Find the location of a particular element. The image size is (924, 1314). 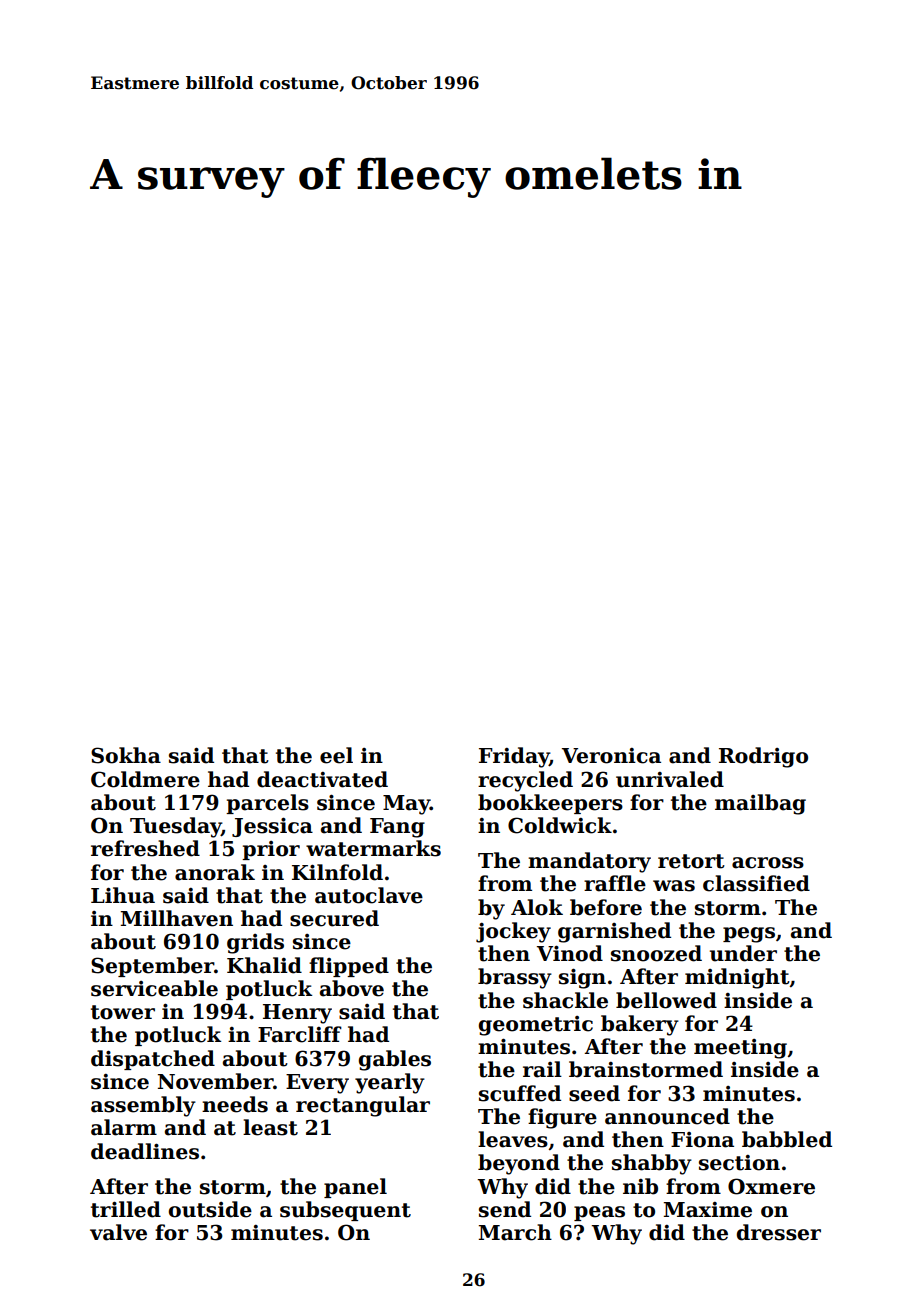

subsequent is located at coordinates (345, 1211).
